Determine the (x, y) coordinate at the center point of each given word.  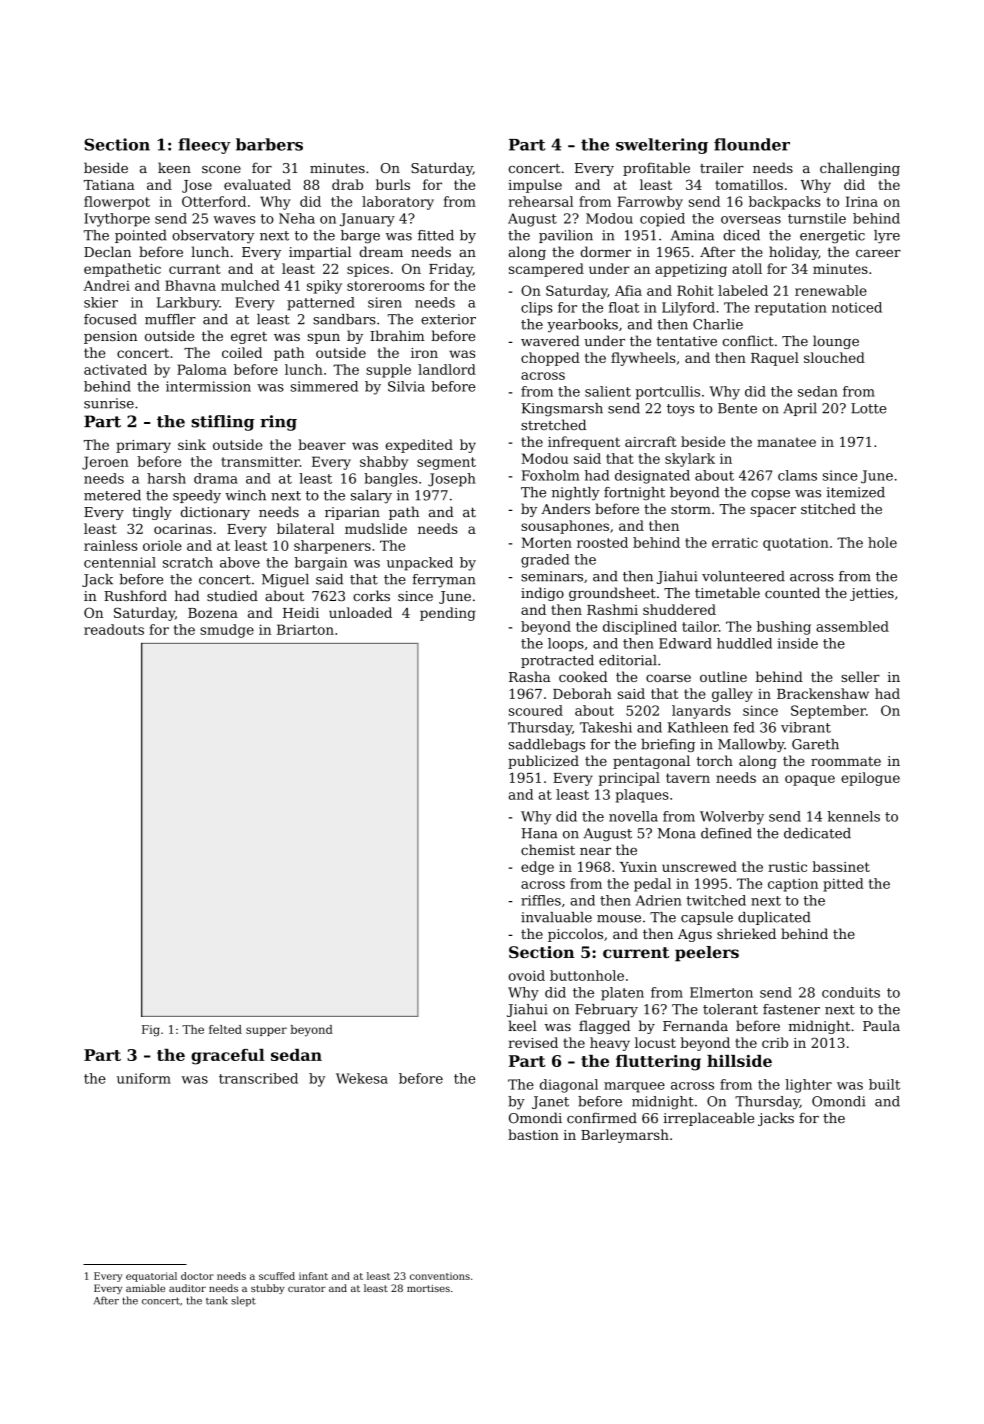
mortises (428, 1288)
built (884, 1084)
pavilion (566, 236)
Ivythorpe (117, 220)
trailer (722, 167)
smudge (227, 631)
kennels (853, 816)
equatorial (151, 1277)
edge (537, 868)
